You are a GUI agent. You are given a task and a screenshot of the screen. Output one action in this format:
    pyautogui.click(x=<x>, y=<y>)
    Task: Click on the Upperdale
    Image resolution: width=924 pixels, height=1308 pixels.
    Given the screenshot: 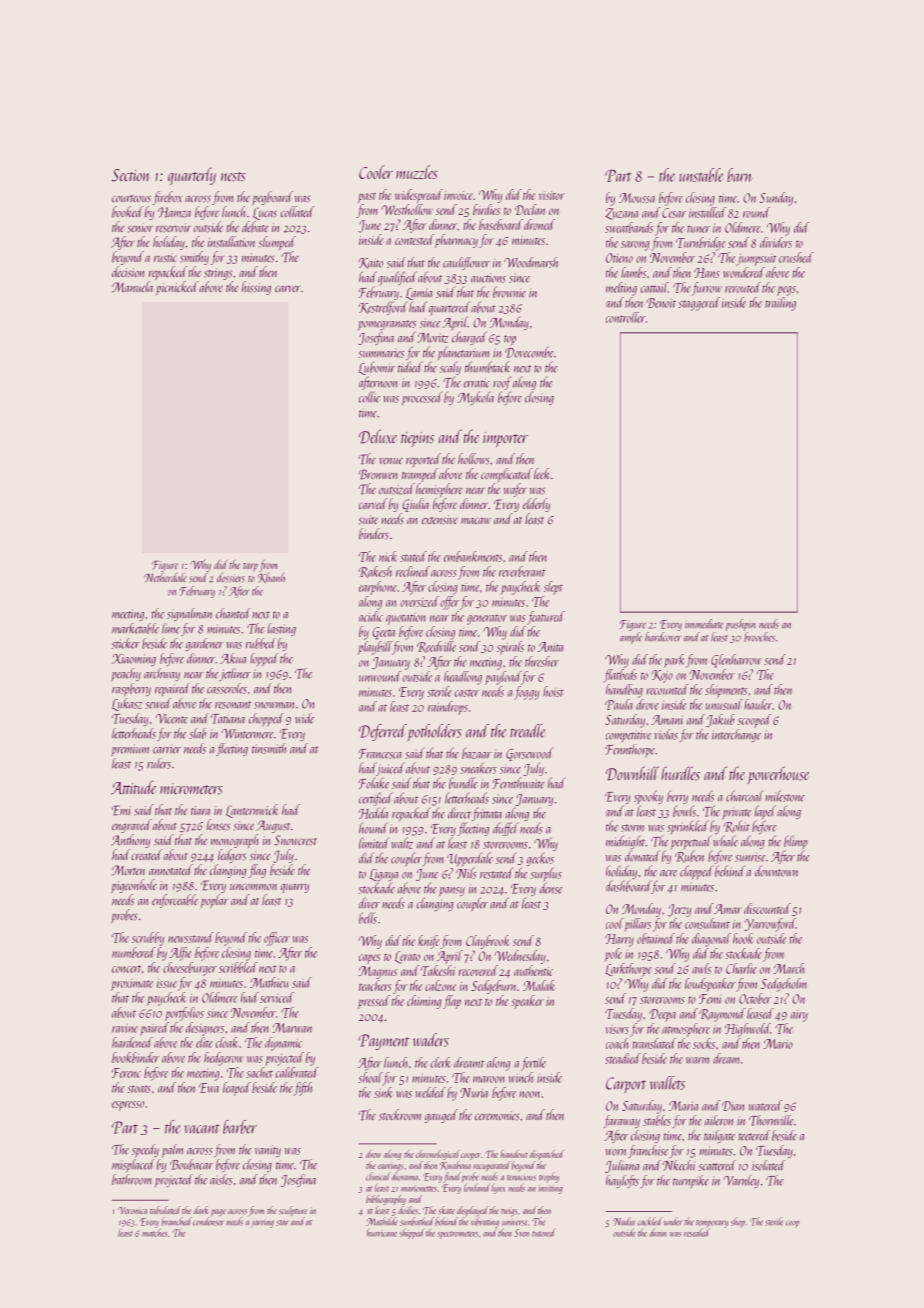 What is the action you would take?
    pyautogui.click(x=470, y=859)
